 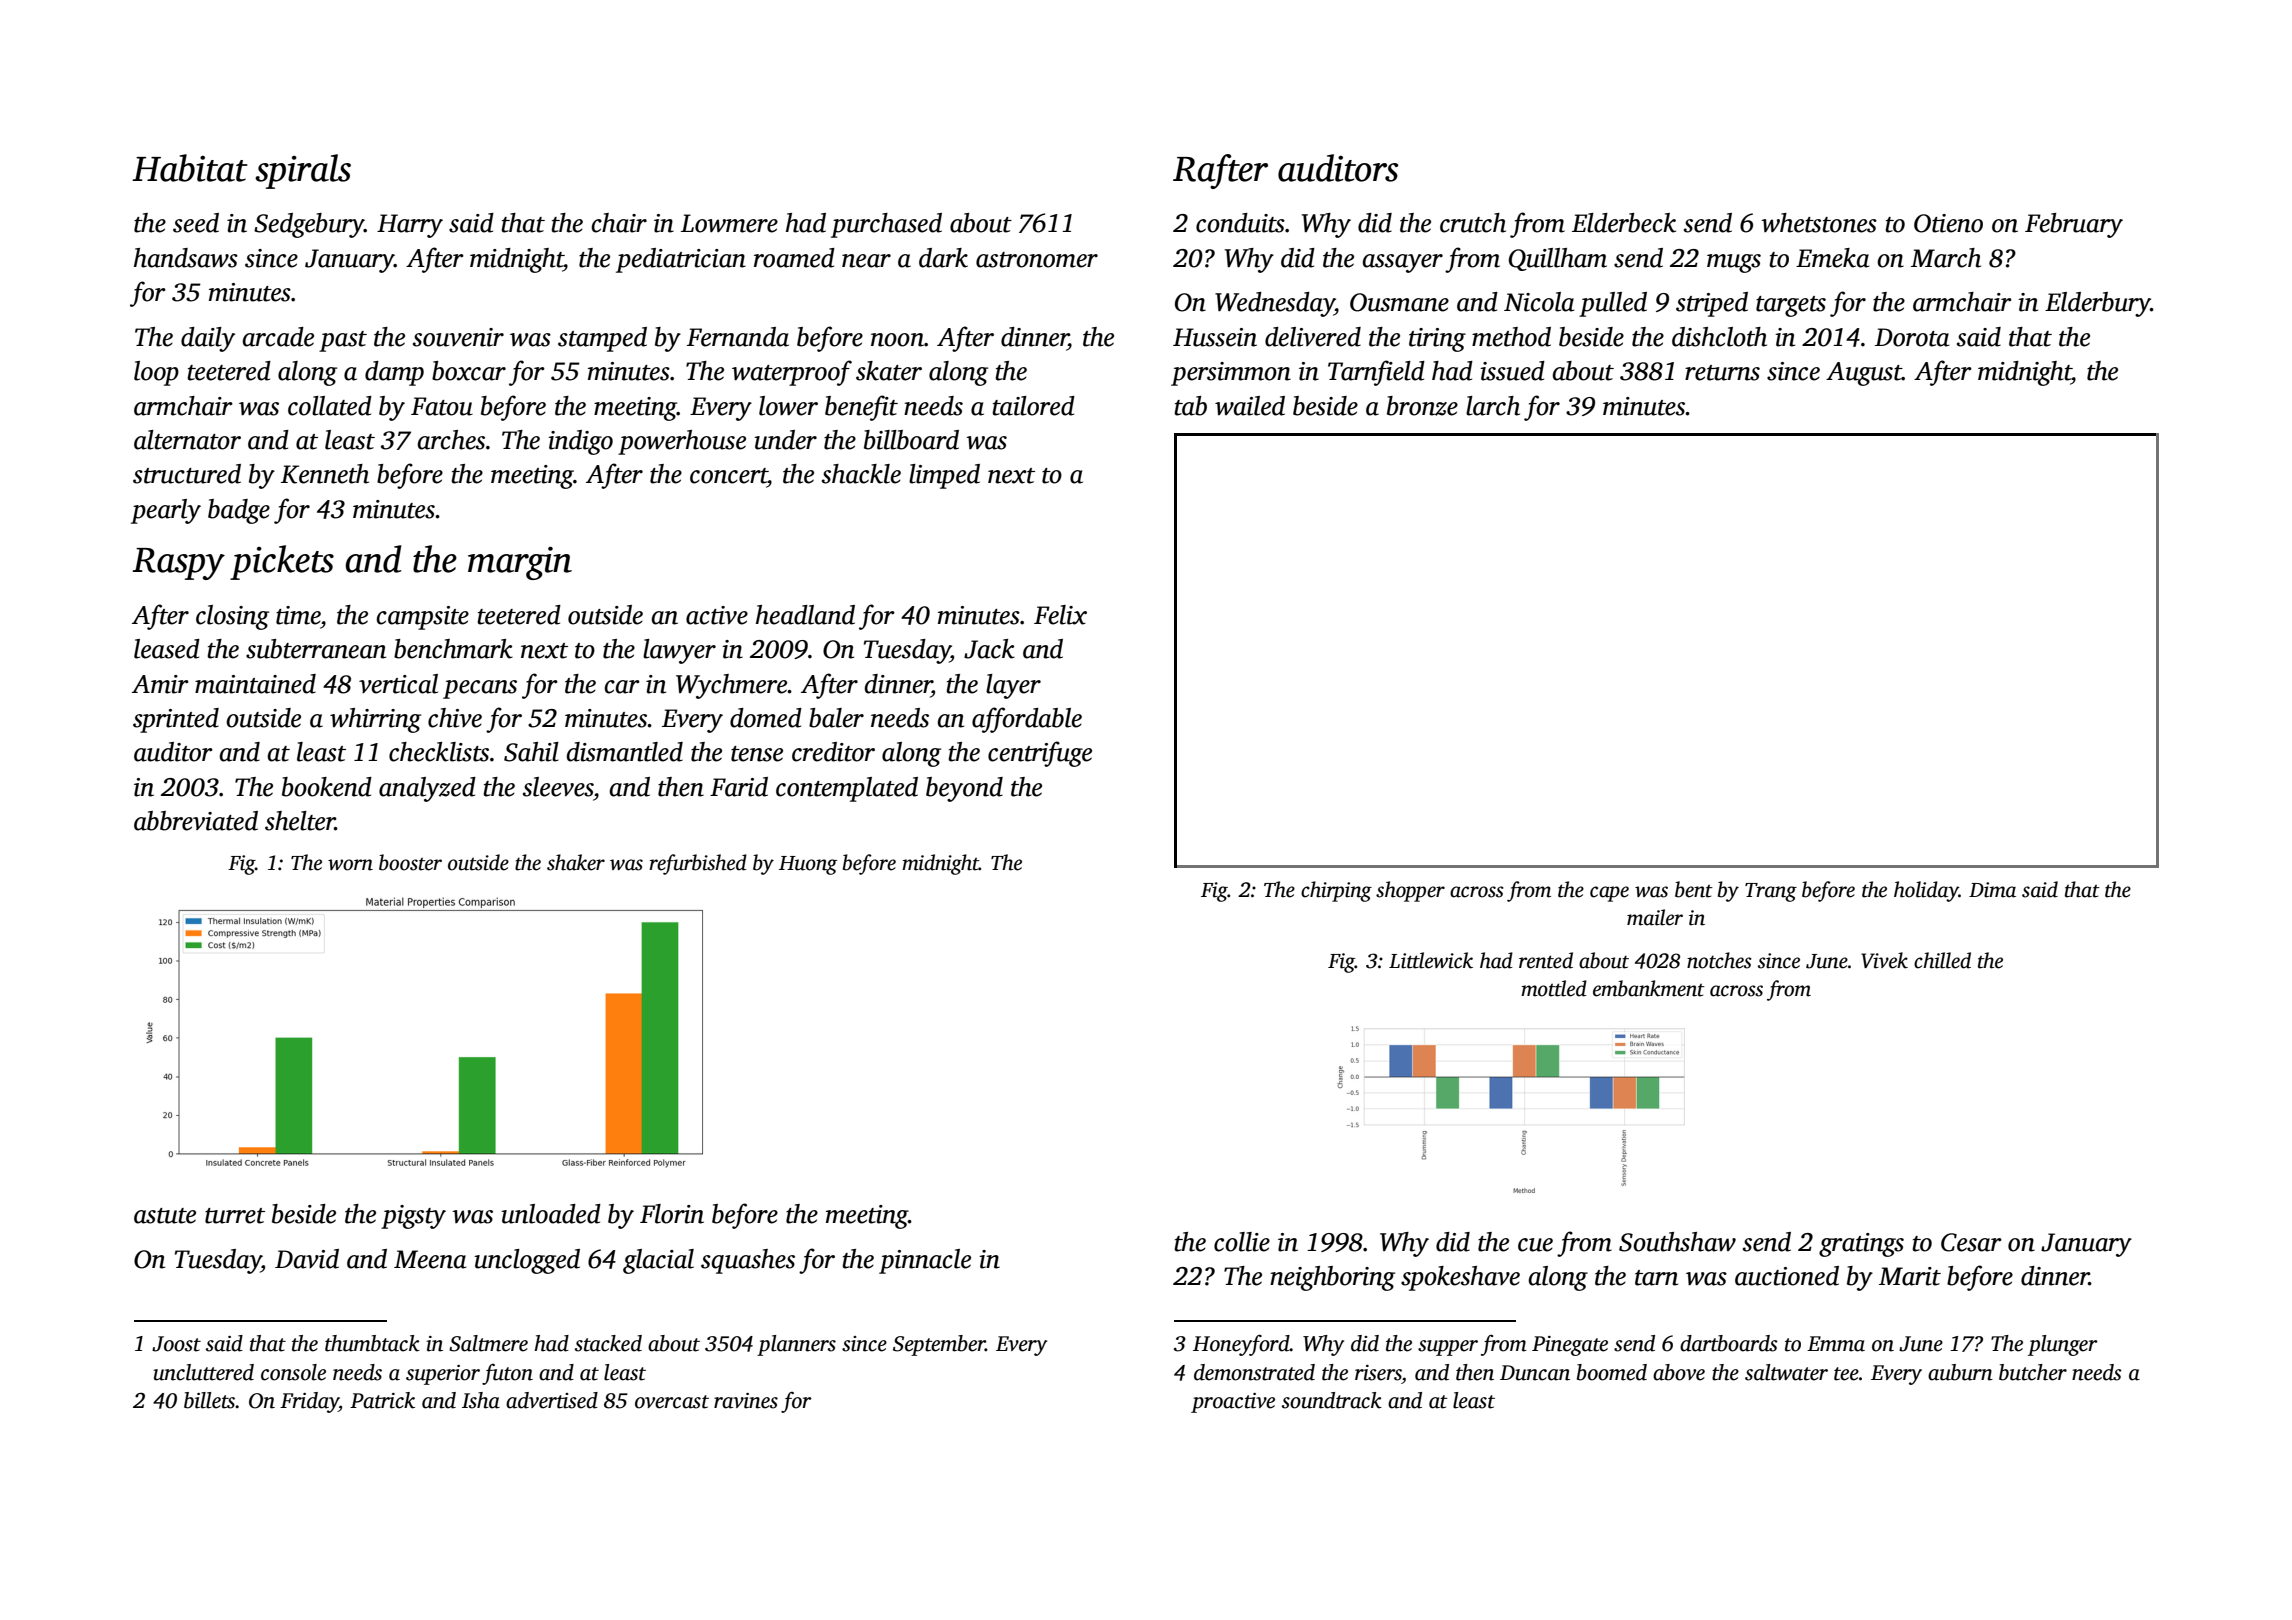 What do you see at coordinates (1942, 960) in the screenshot?
I see `chilled` at bounding box center [1942, 960].
